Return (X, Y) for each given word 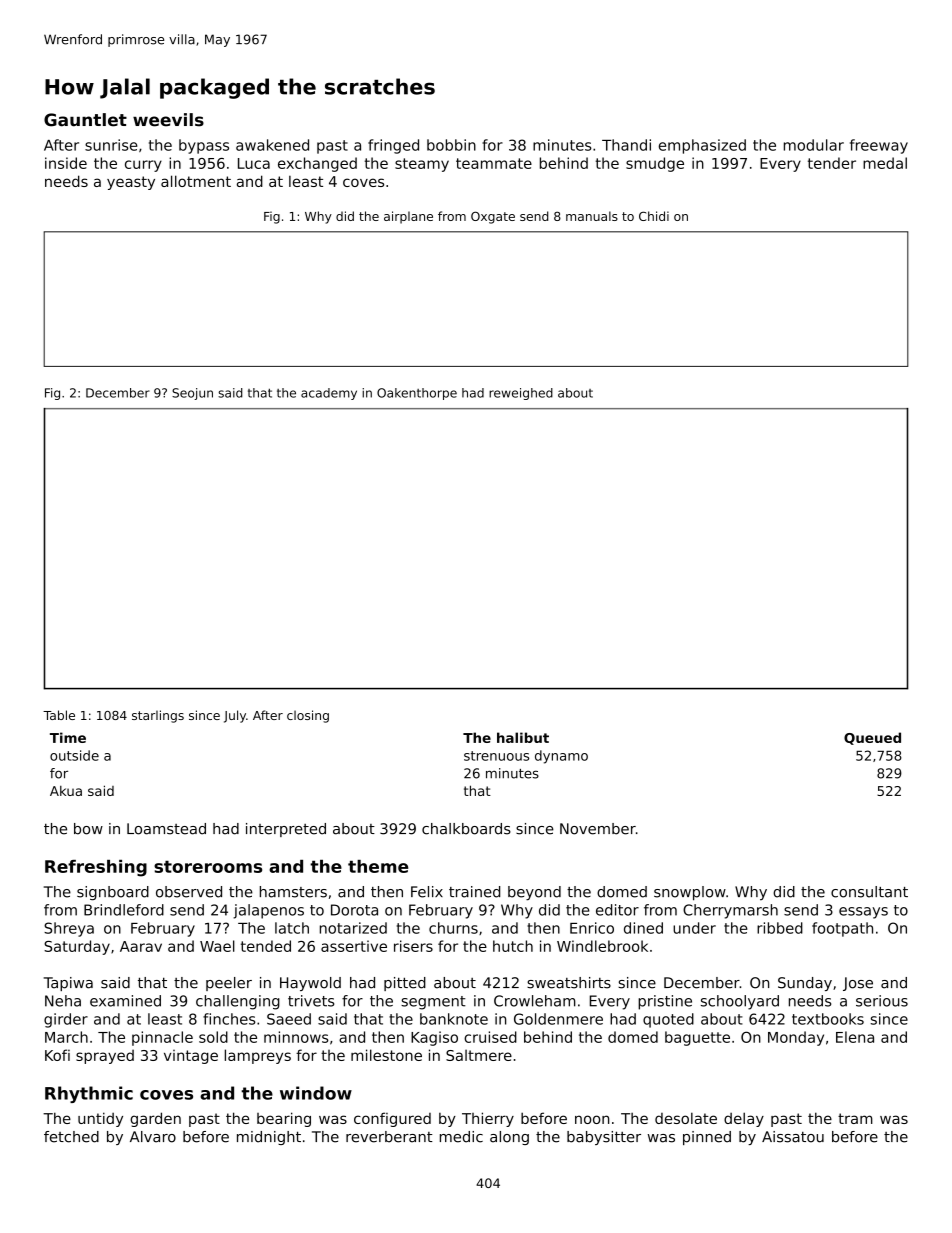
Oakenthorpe (417, 394)
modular (814, 145)
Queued (872, 738)
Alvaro (153, 1137)
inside (66, 163)
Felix (427, 892)
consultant (869, 892)
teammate (494, 163)
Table (59, 715)
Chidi (654, 216)
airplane (408, 217)
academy (329, 394)
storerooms (208, 866)
